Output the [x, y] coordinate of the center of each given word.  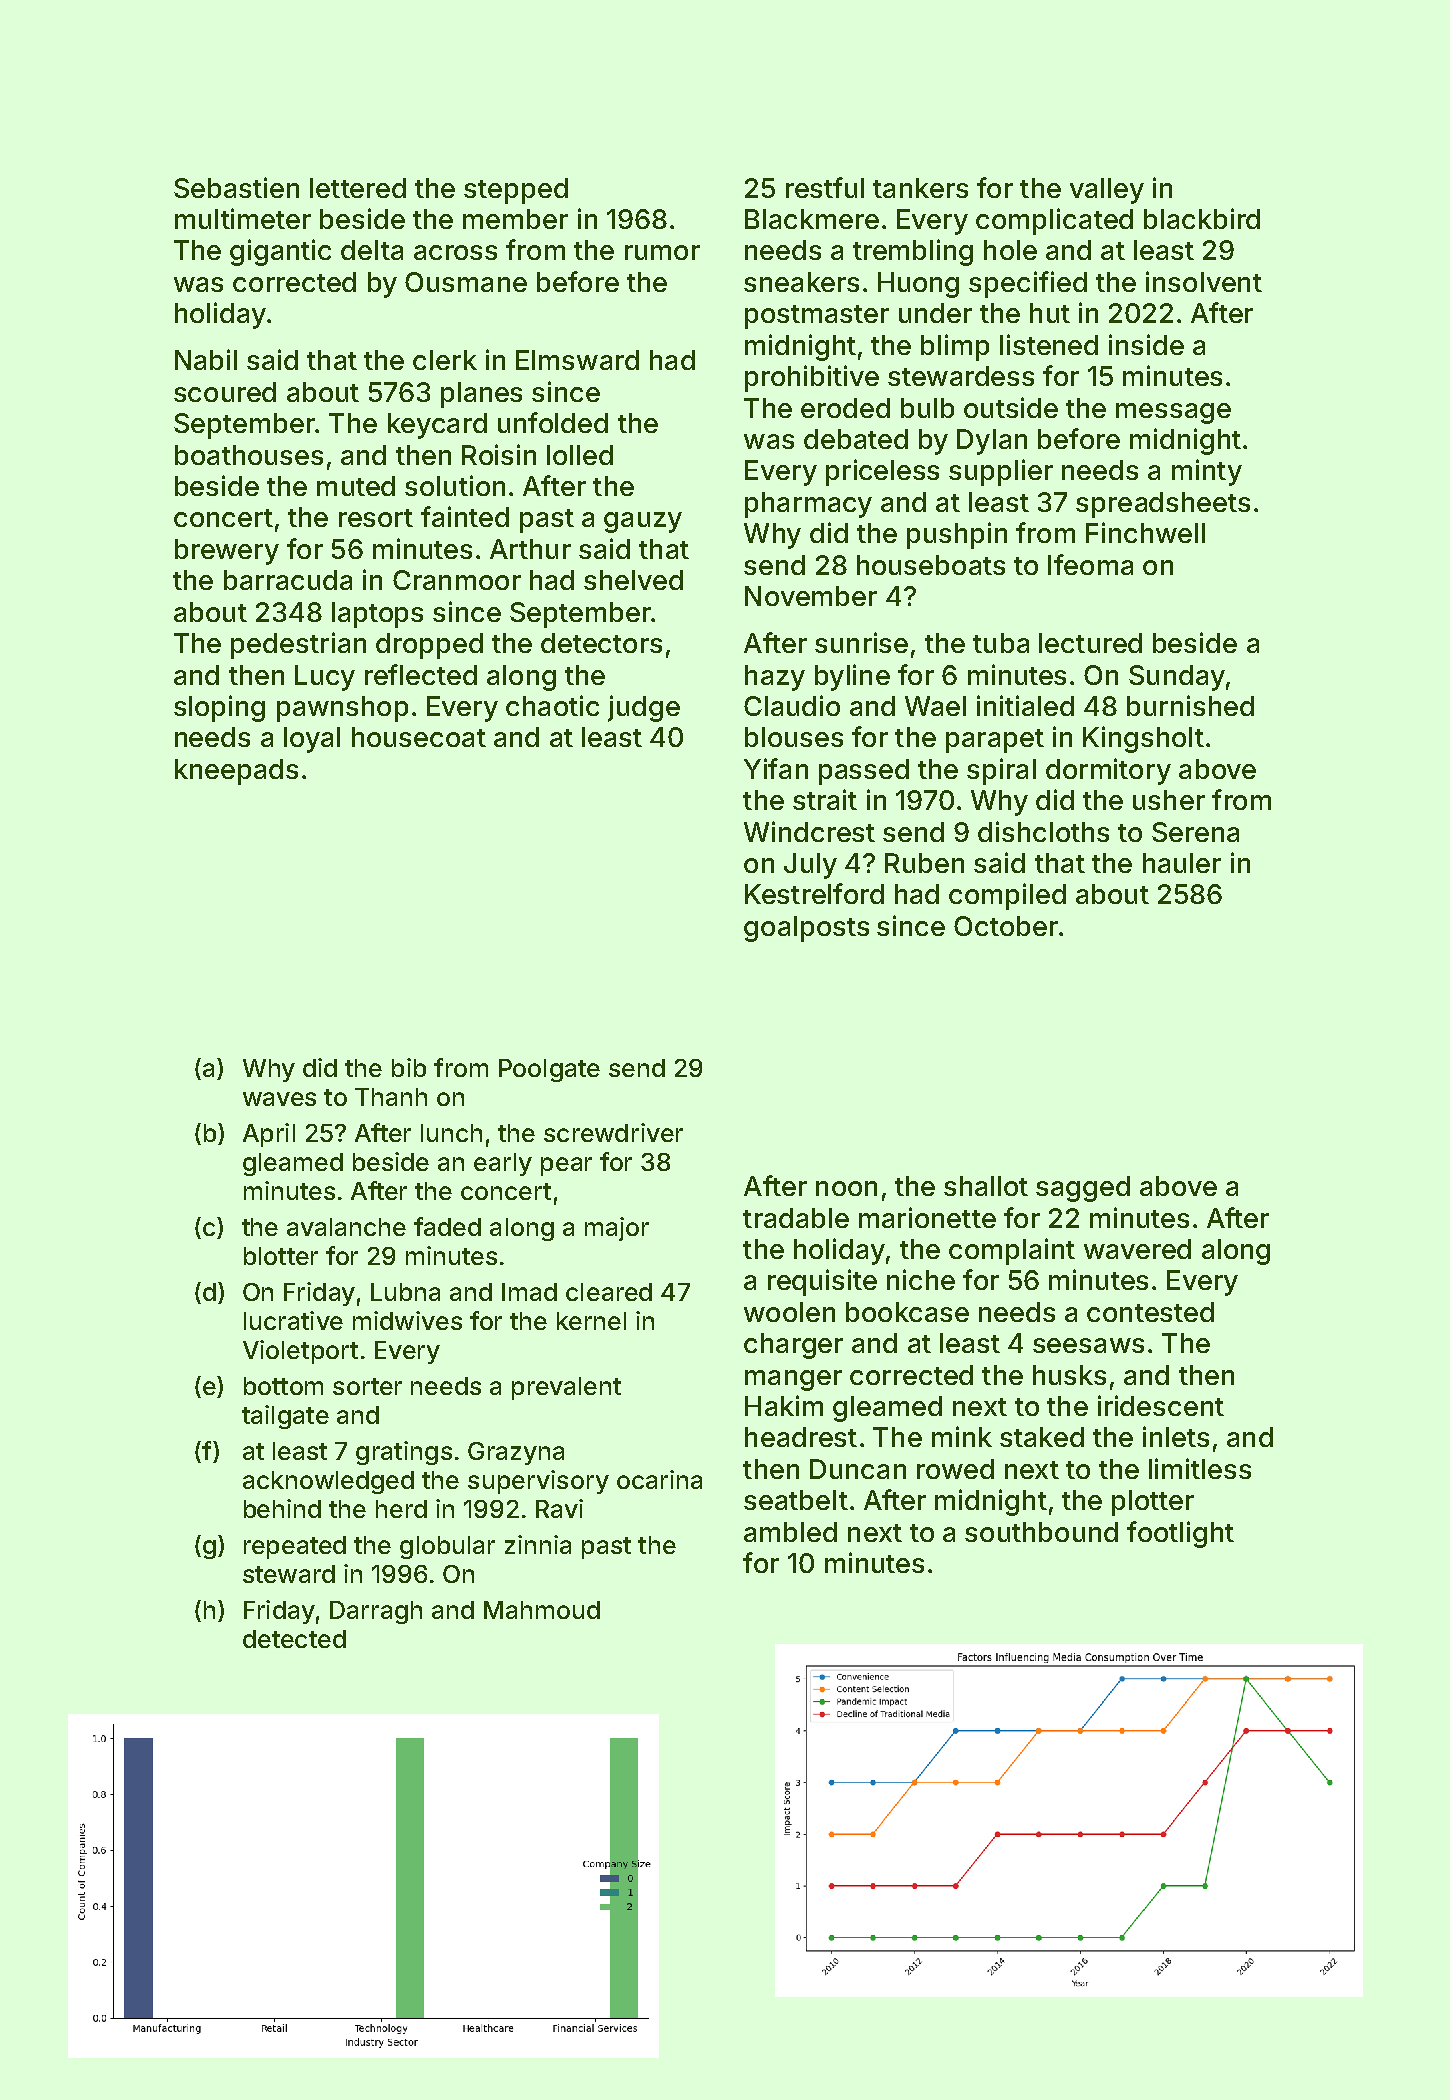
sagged [1083, 1189]
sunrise [861, 642]
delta [372, 250]
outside [1011, 407]
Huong [918, 285]
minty [1207, 472]
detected [294, 1639]
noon [846, 1188]
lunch [451, 1133]
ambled [790, 1532]
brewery [227, 552]
